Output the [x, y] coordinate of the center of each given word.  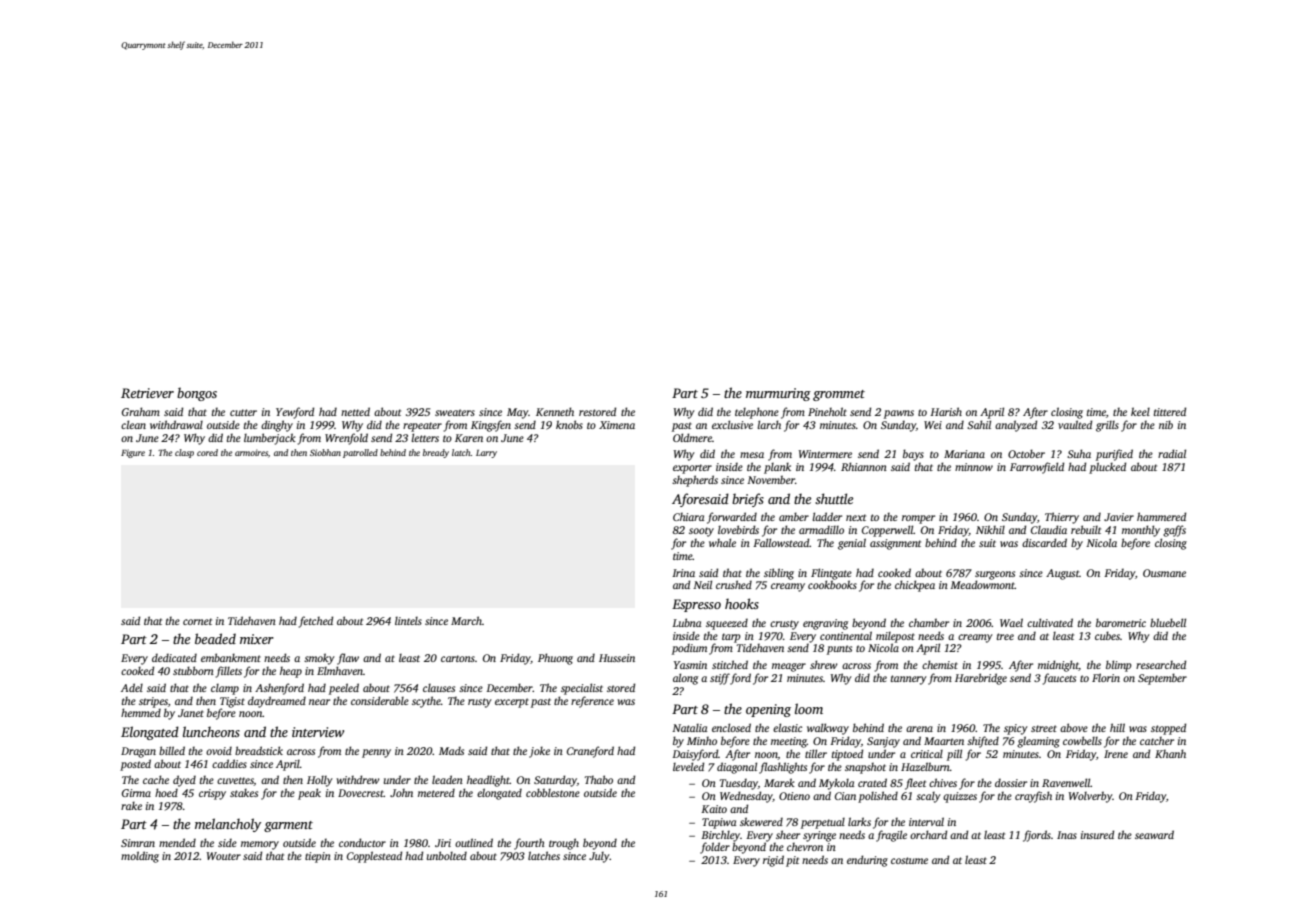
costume [909, 860]
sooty [701, 532]
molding [140, 857]
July [599, 857]
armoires [251, 452]
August [1063, 574]
